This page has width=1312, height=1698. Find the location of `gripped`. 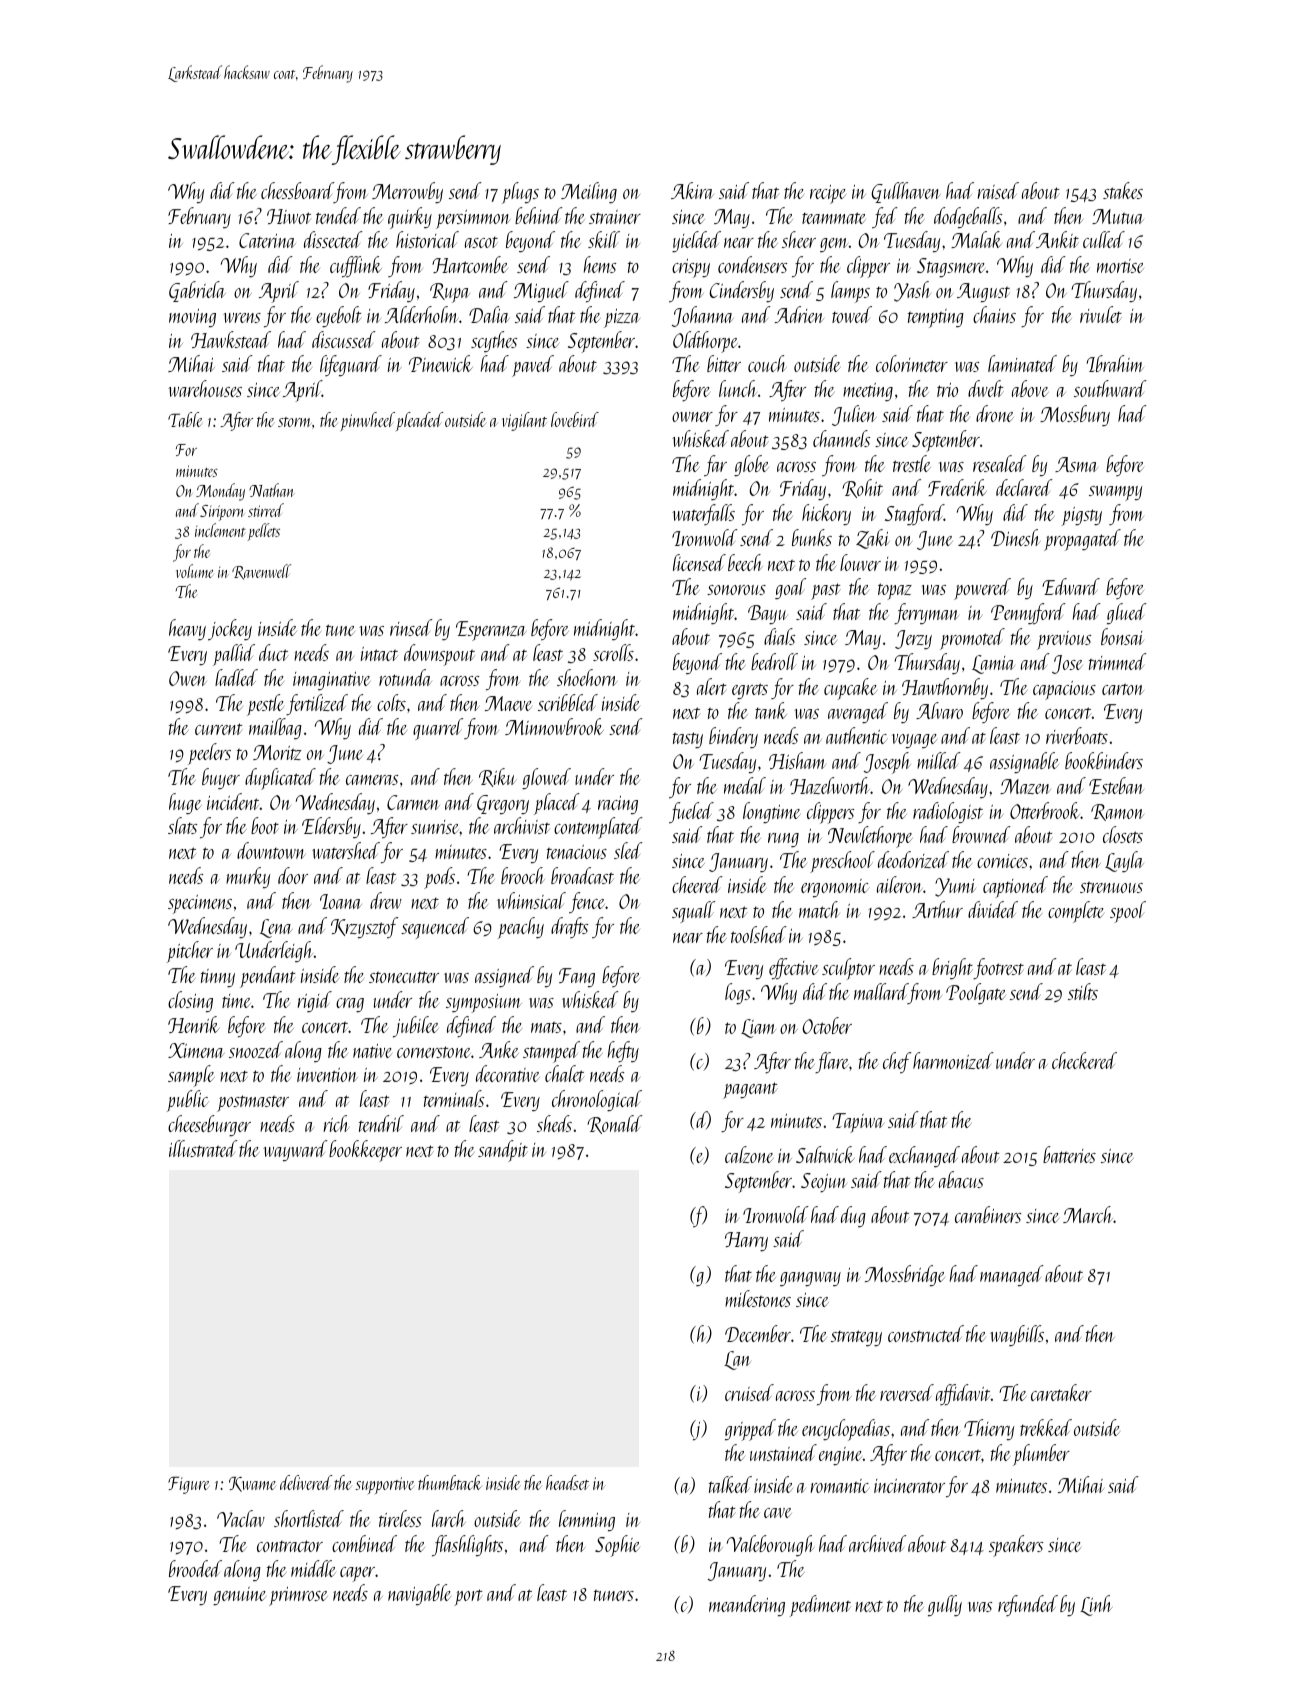

gripped is located at coordinates (750, 1430).
